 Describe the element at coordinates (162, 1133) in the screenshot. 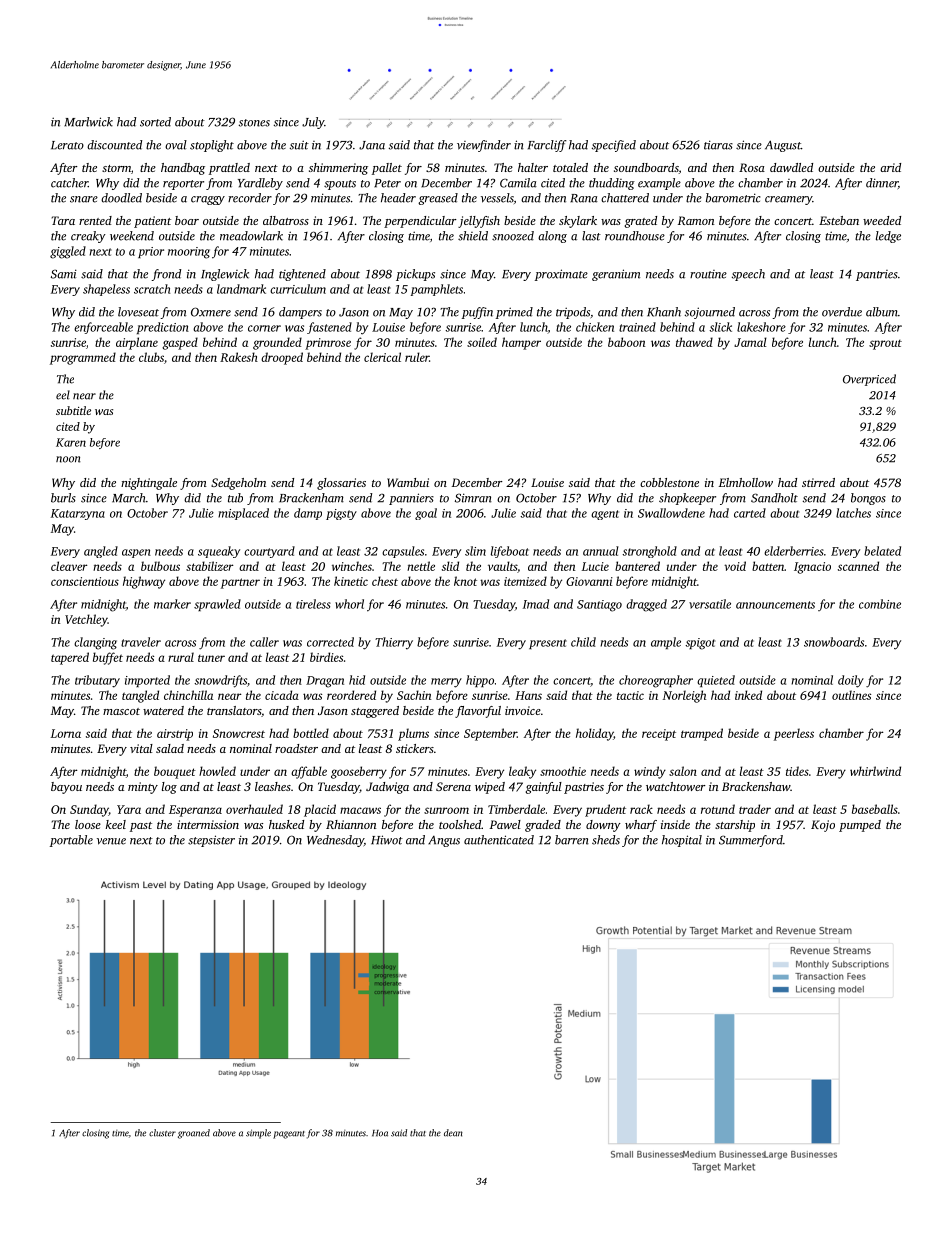

I see `cluster` at that location.
